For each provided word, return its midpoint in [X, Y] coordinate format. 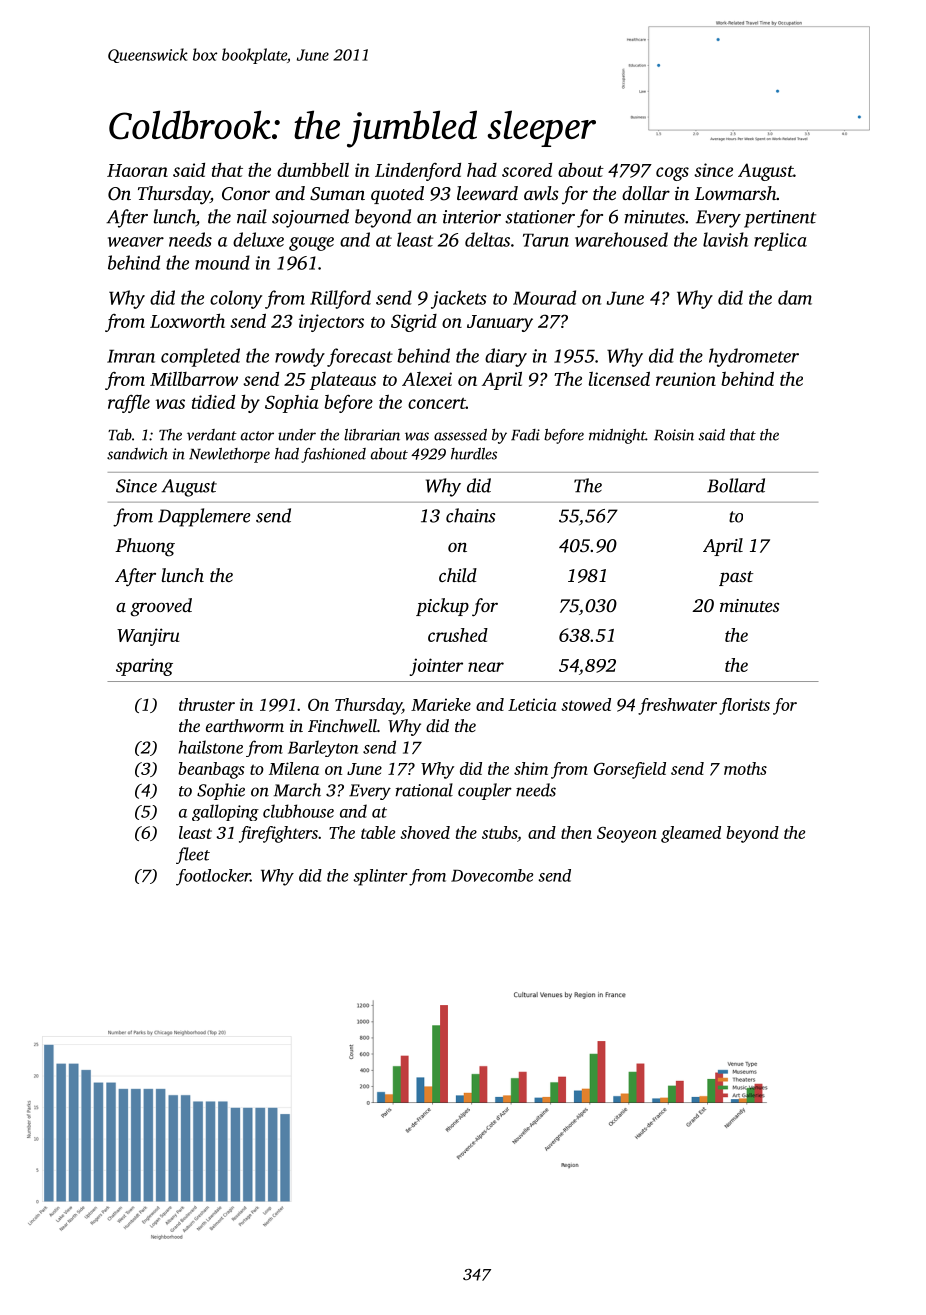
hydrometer [754, 357]
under [297, 435]
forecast [360, 357]
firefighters [278, 834]
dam [795, 297]
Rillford [340, 299]
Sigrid [414, 323]
